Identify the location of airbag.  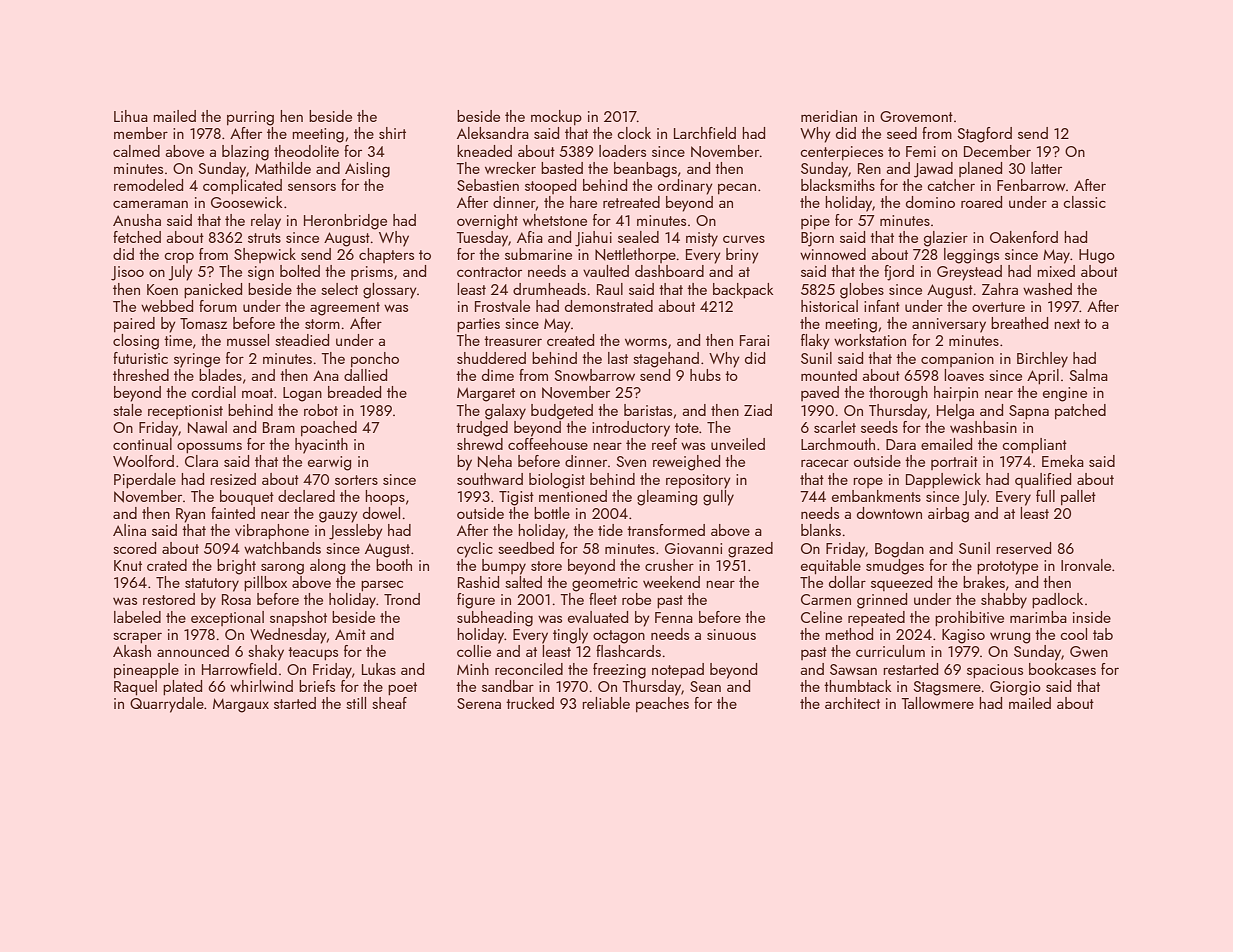
(948, 515).
